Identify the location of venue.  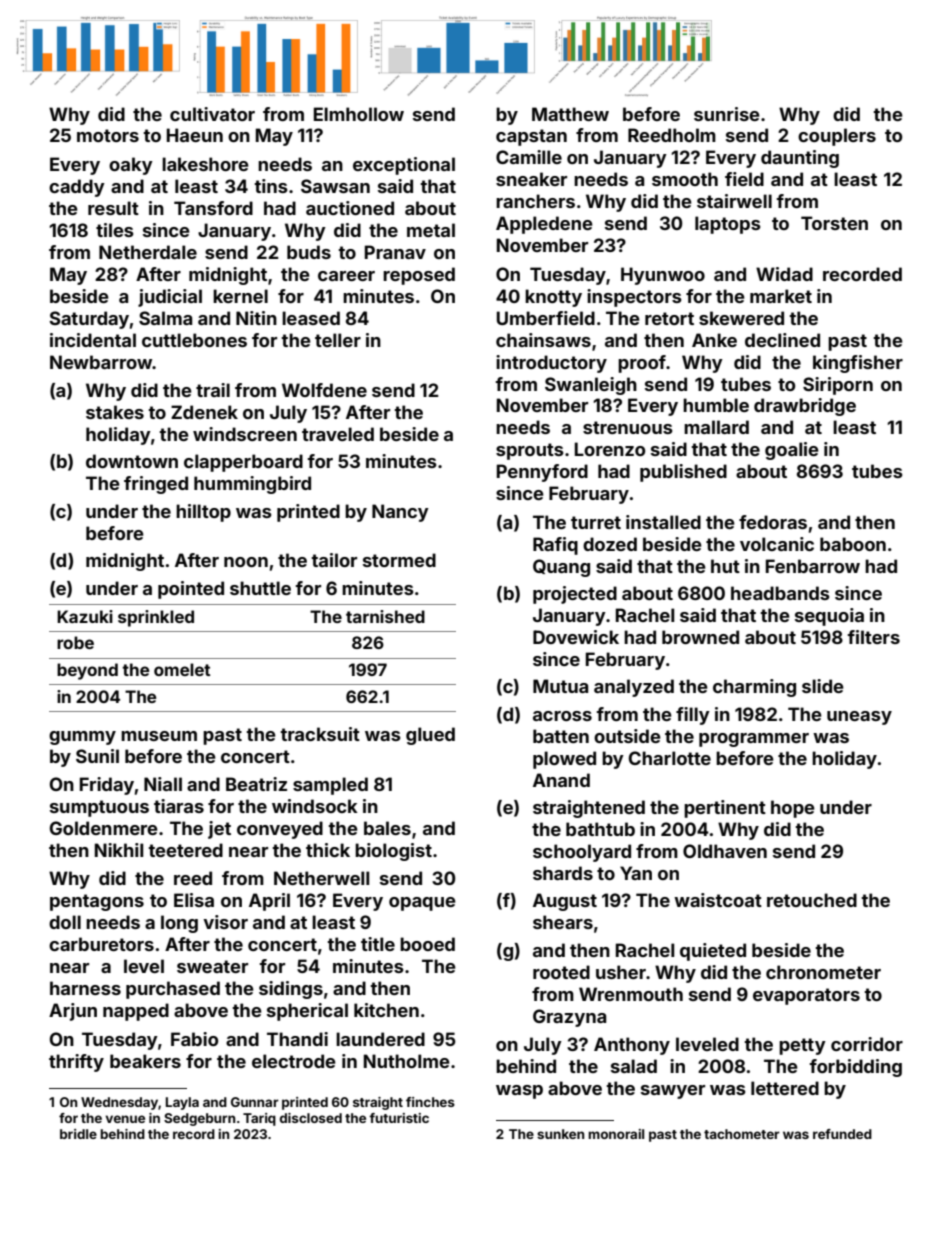
(125, 1119).
